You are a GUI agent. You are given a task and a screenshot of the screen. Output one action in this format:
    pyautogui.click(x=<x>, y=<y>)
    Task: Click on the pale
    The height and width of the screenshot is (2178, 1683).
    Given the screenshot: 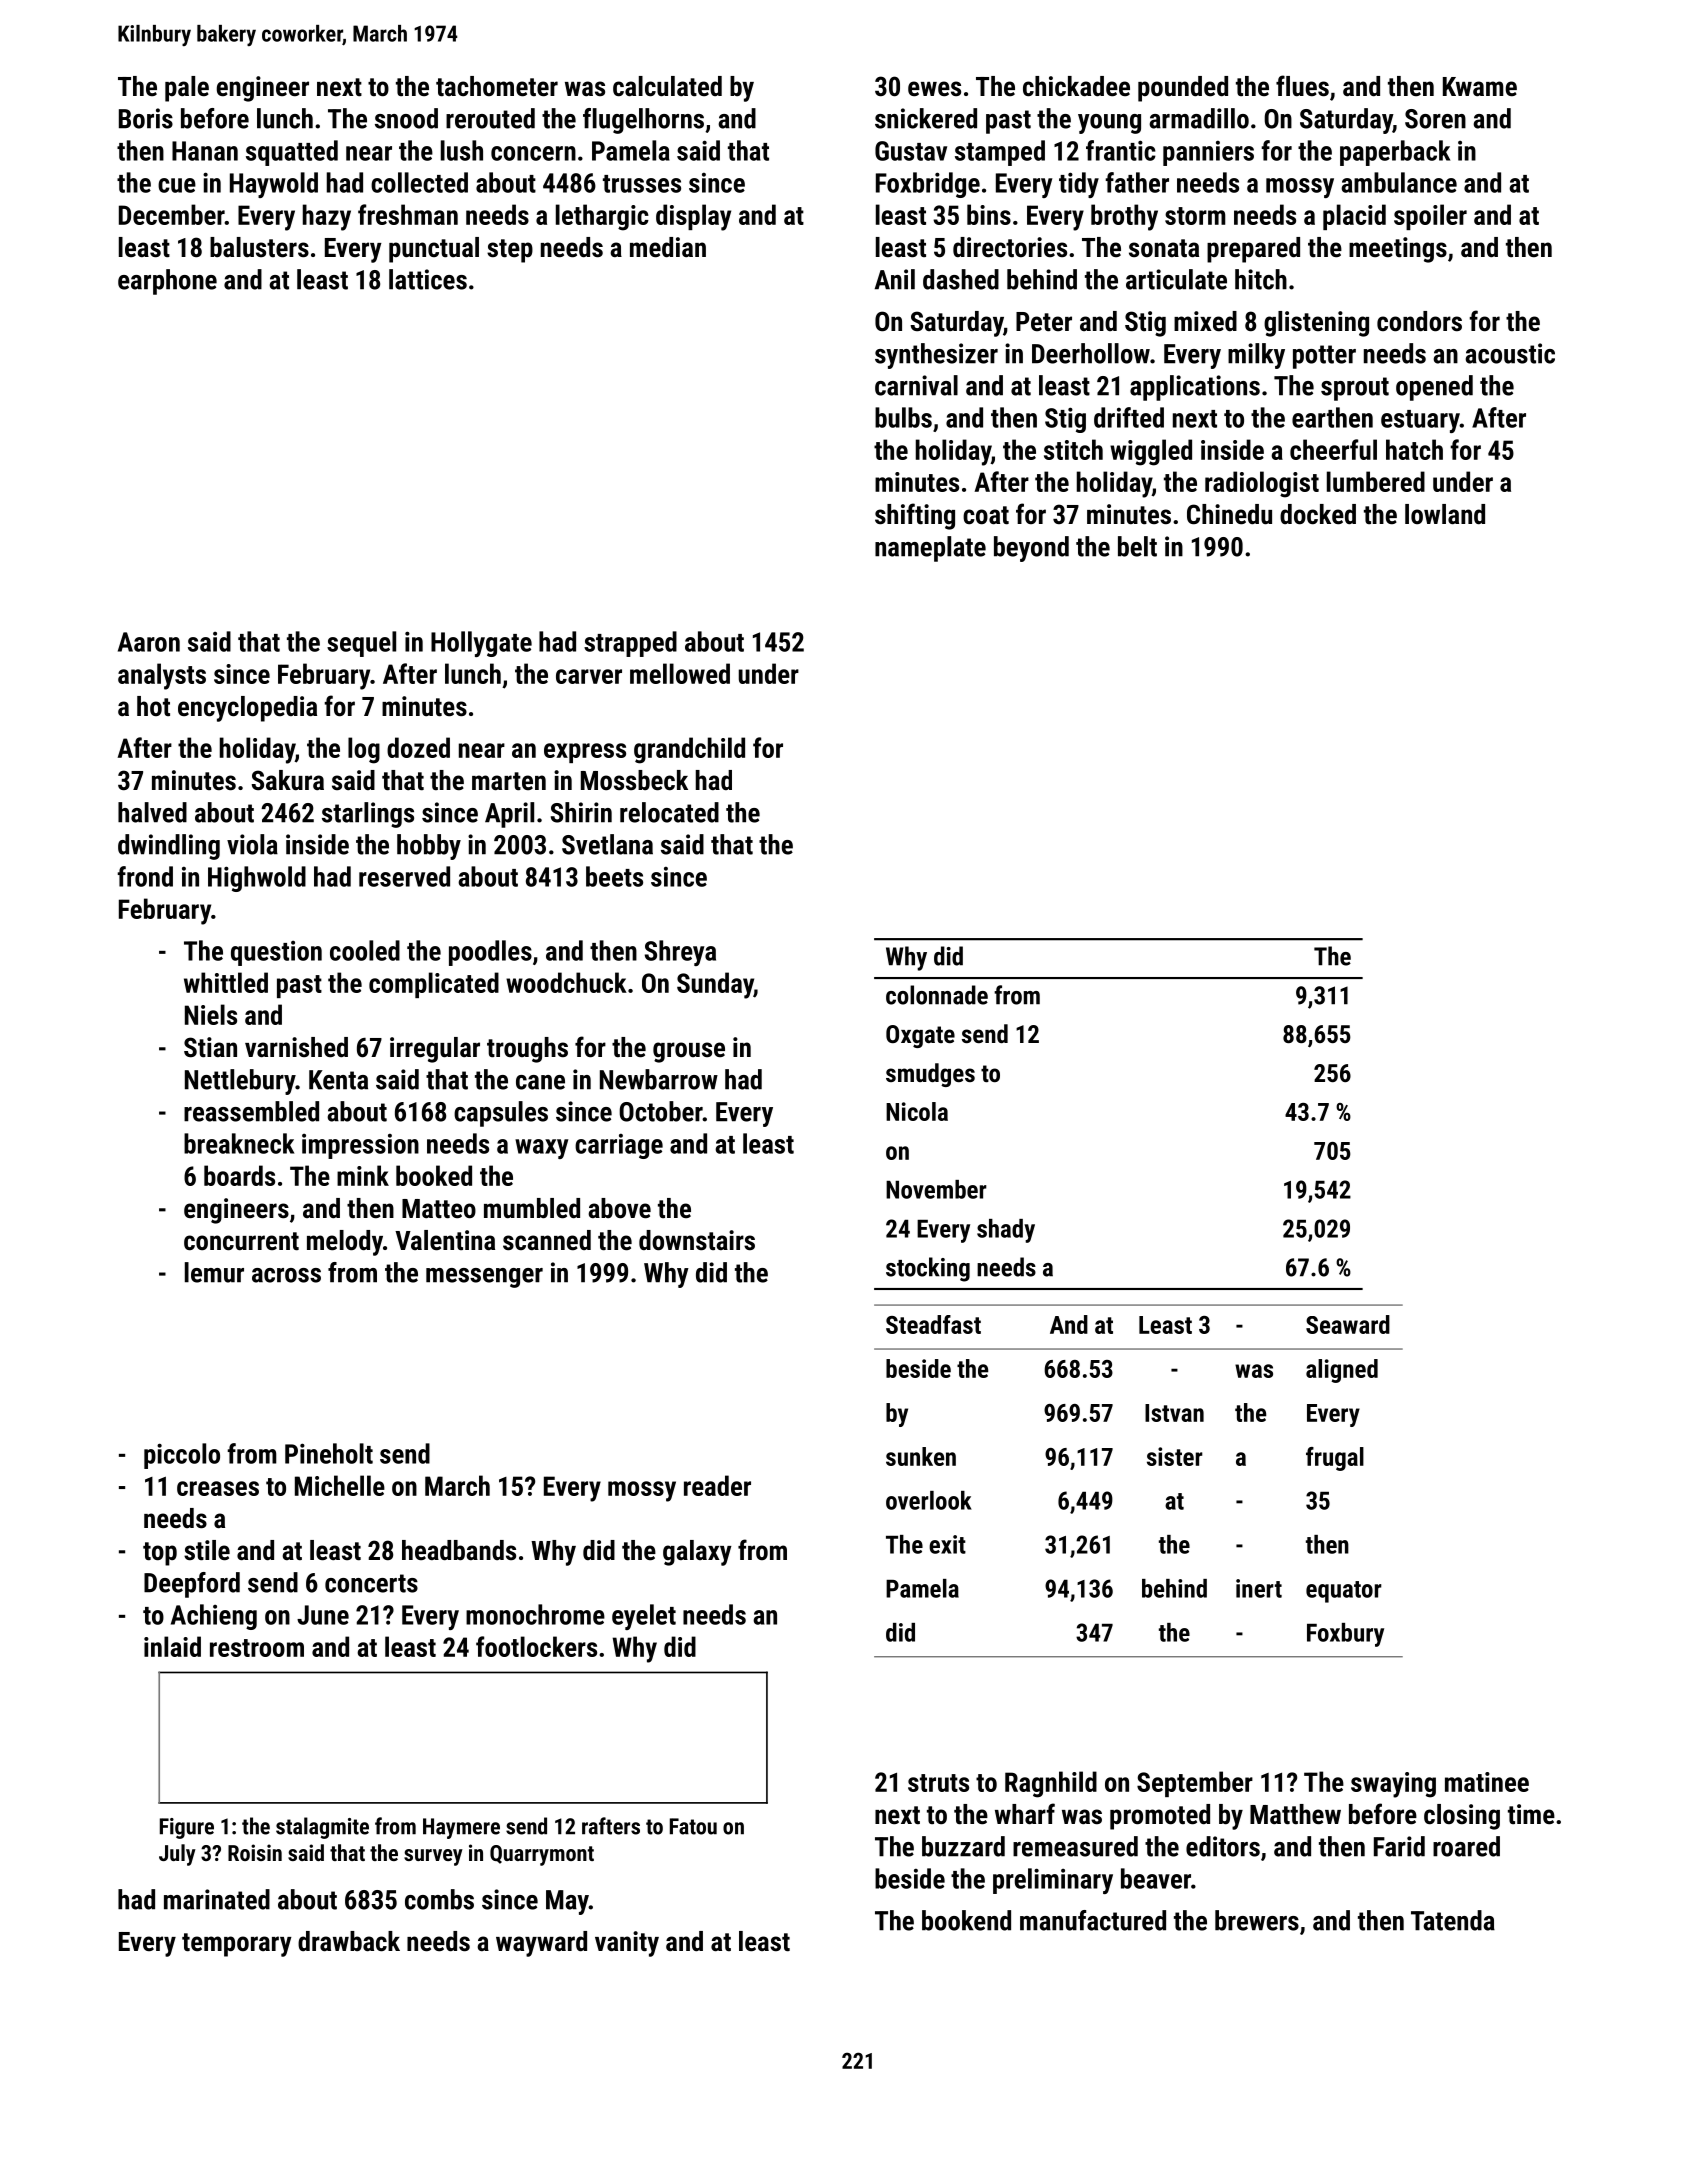 What is the action you would take?
    pyautogui.click(x=187, y=89)
